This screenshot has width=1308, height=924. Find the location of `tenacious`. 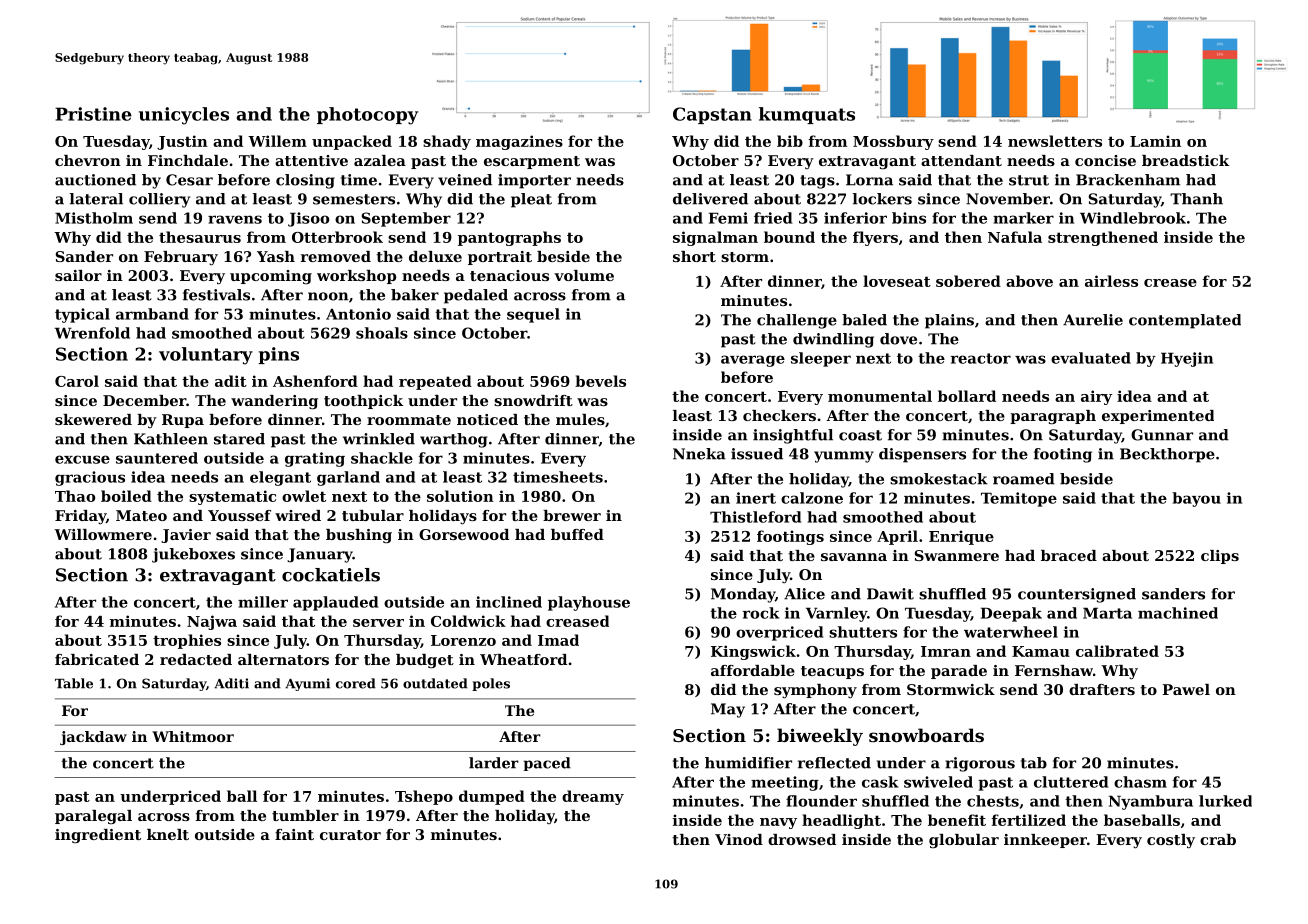

tenacious is located at coordinates (509, 275).
